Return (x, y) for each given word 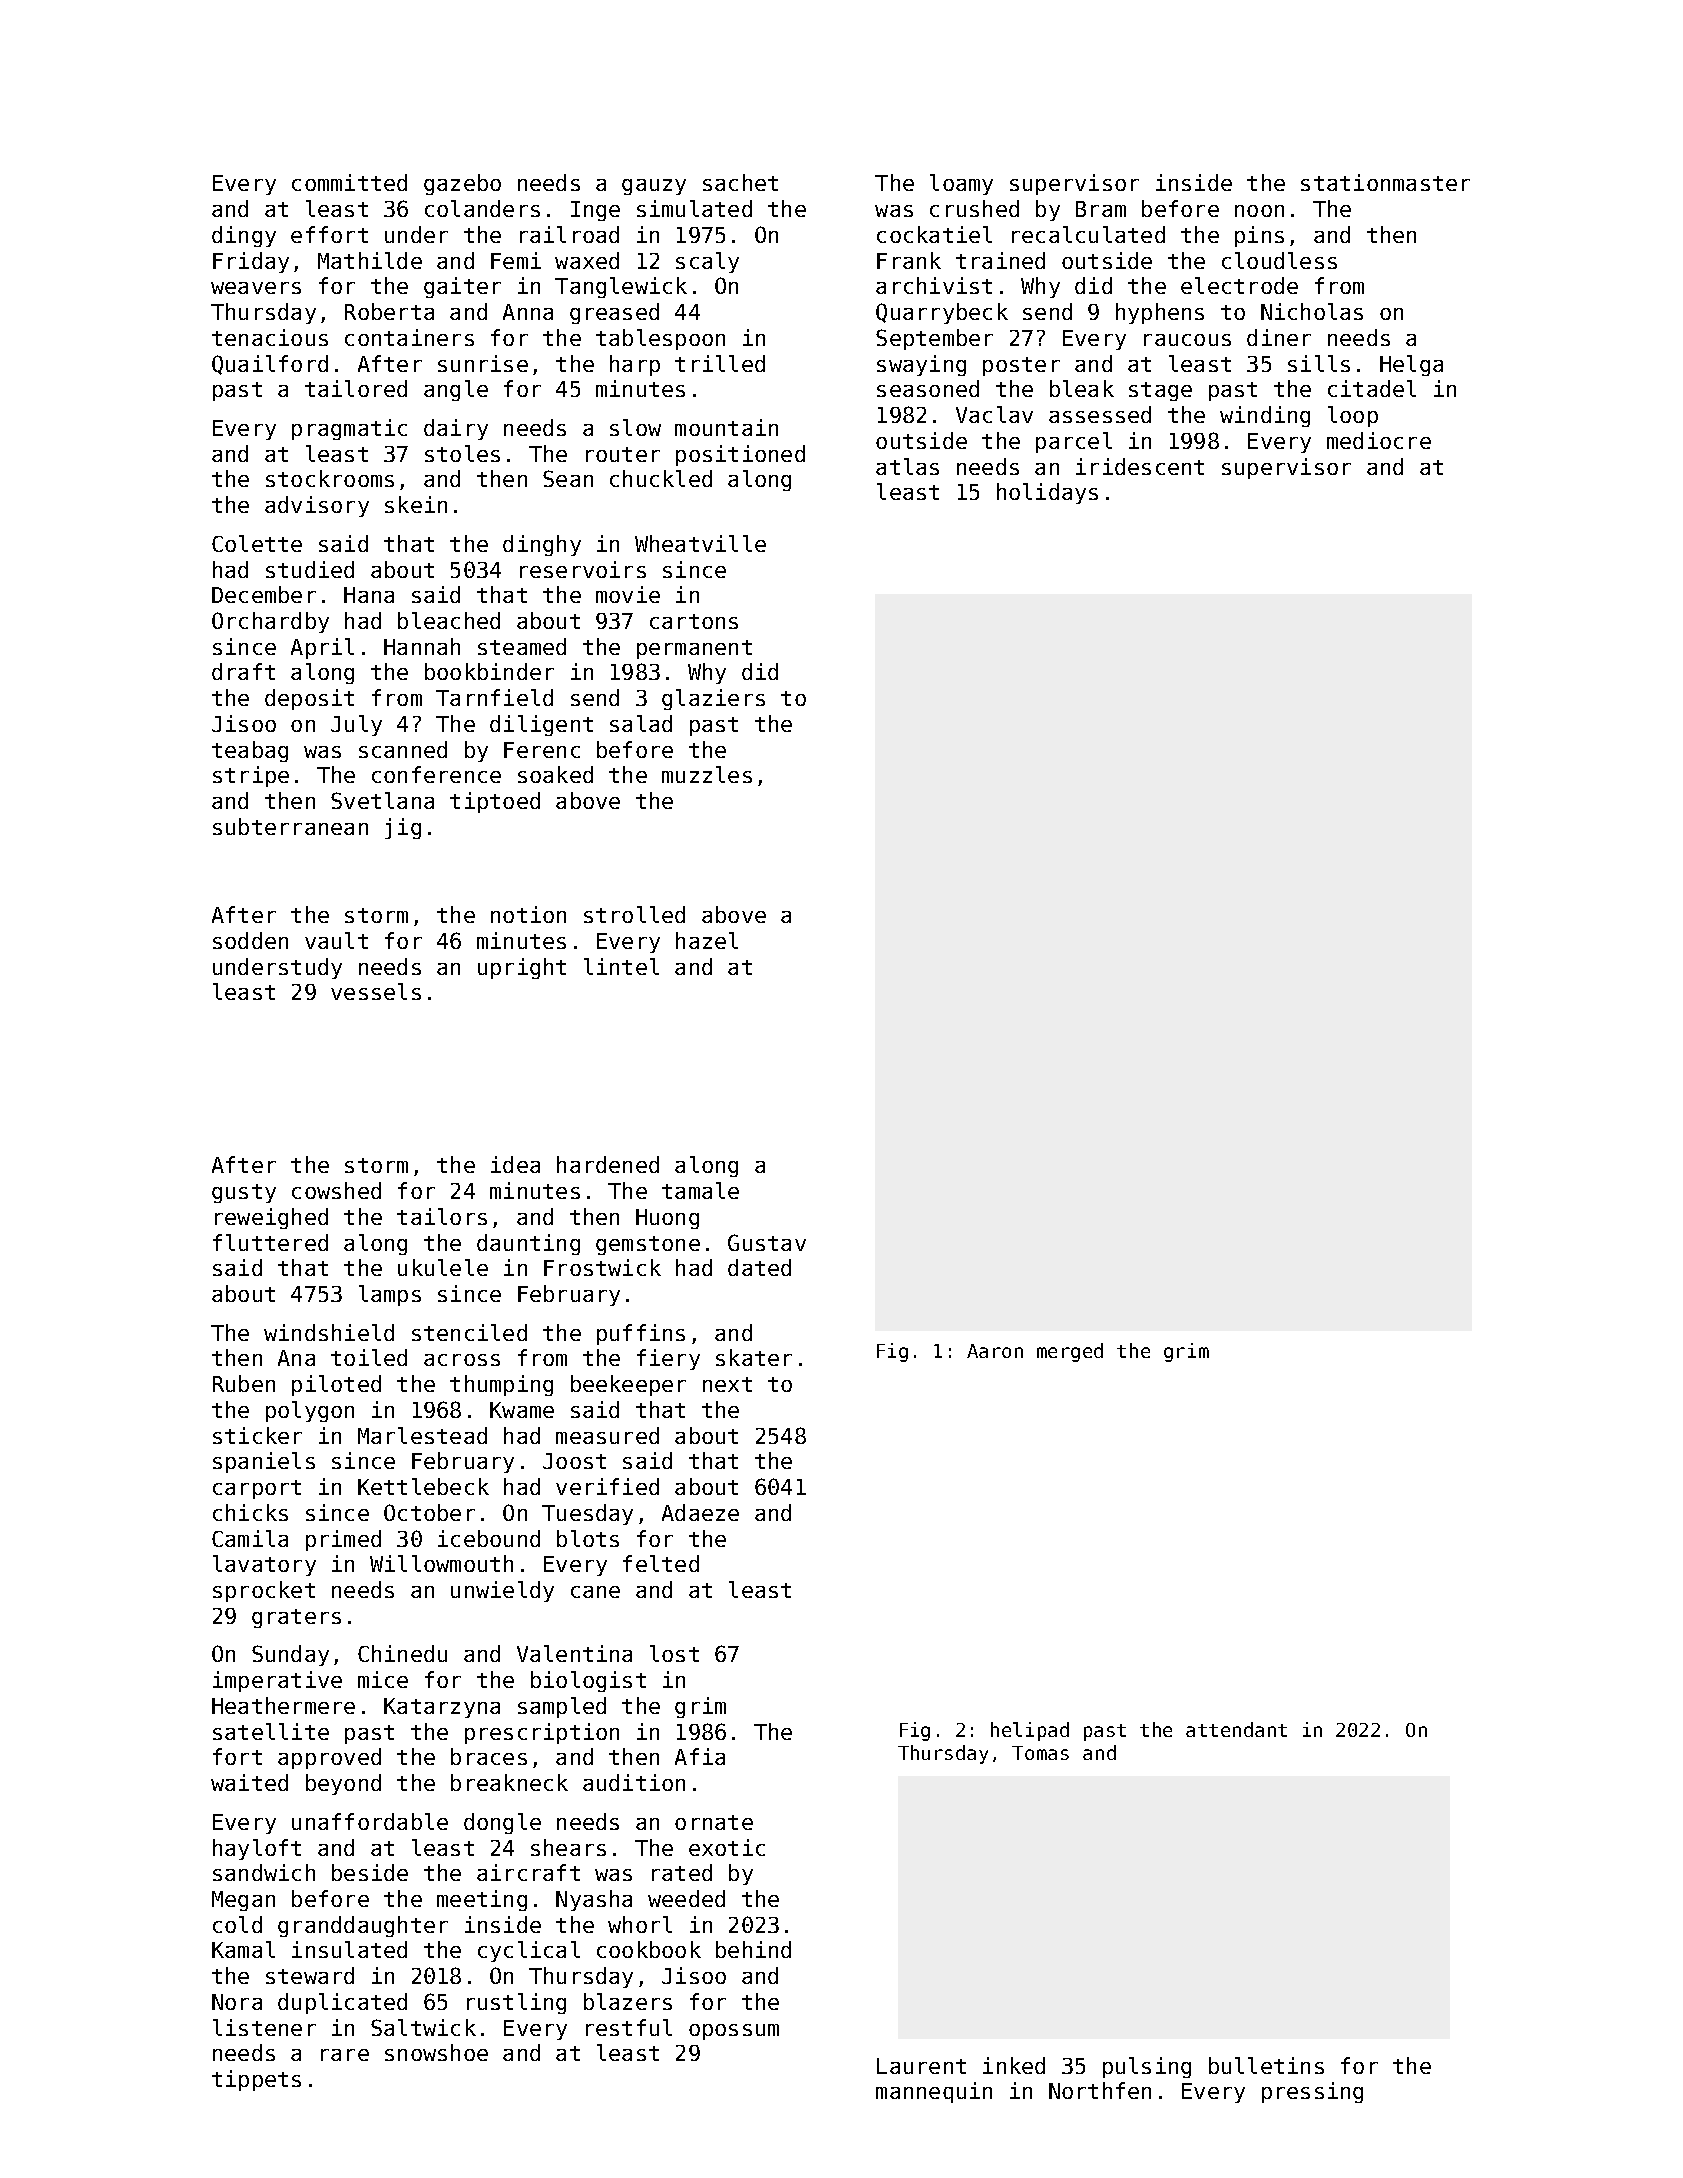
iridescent (1140, 466)
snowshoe (436, 2052)
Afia (700, 1756)
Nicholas (1312, 311)
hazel (707, 940)
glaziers (713, 699)
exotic (727, 1847)
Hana (369, 595)
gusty (244, 1193)
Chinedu (402, 1653)
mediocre (1379, 440)
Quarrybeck (942, 313)
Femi (516, 260)
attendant (1236, 1729)
